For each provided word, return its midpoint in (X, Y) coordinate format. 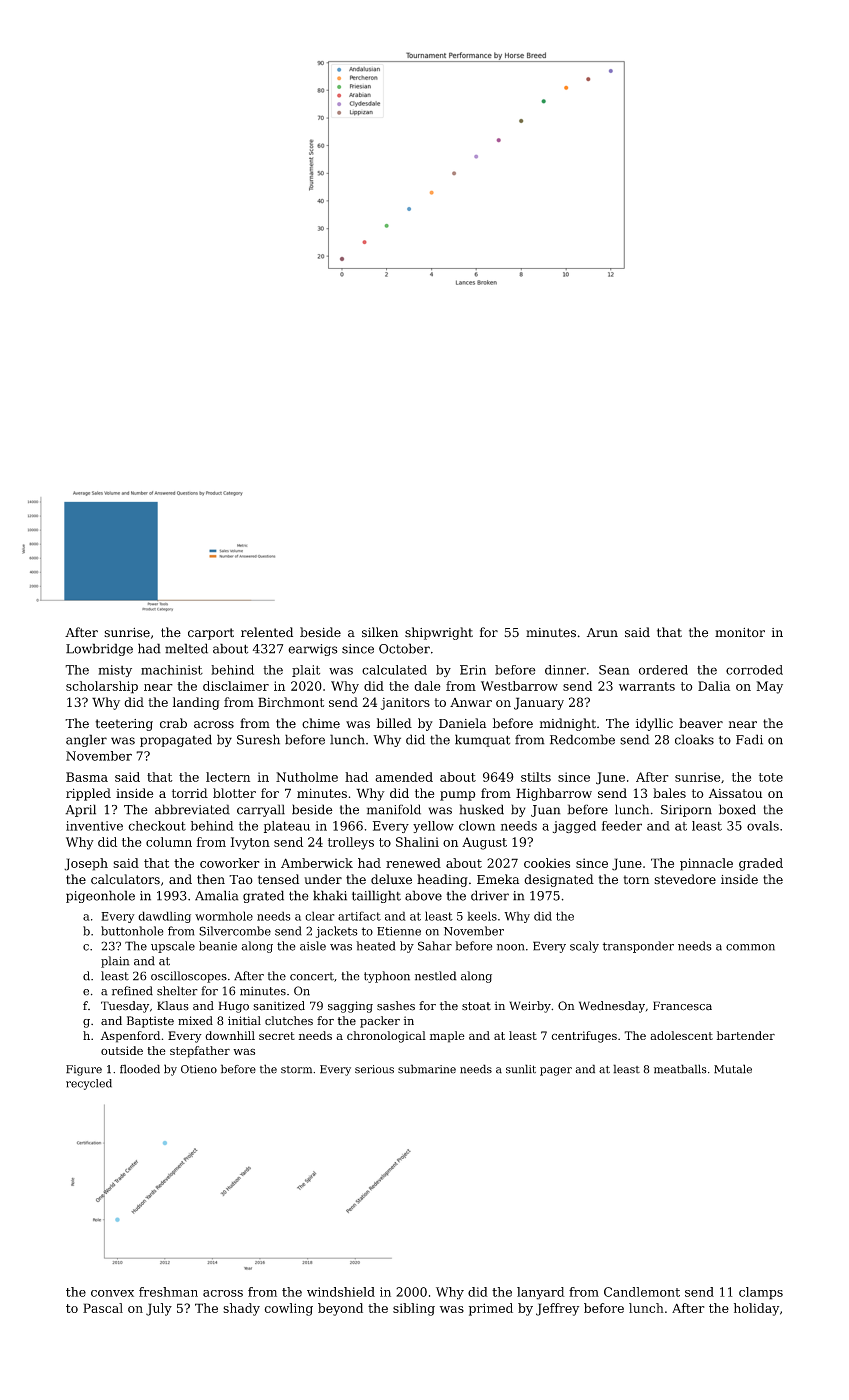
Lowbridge (99, 649)
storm (296, 1070)
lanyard (541, 1293)
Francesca (682, 1006)
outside (122, 1050)
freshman (168, 1292)
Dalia (714, 686)
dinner (565, 670)
